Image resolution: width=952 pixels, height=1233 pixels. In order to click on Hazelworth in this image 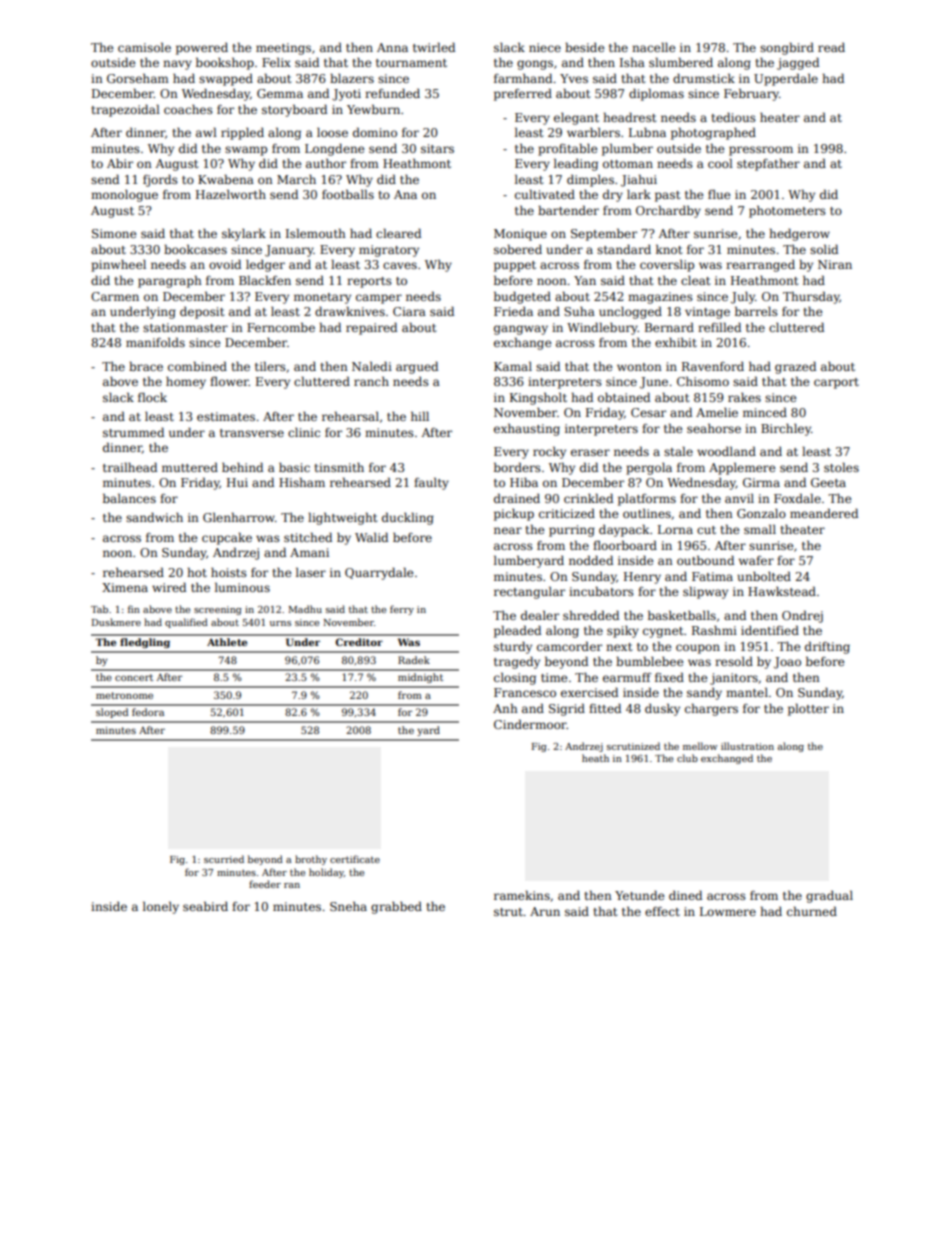, I will do `click(231, 194)`.
